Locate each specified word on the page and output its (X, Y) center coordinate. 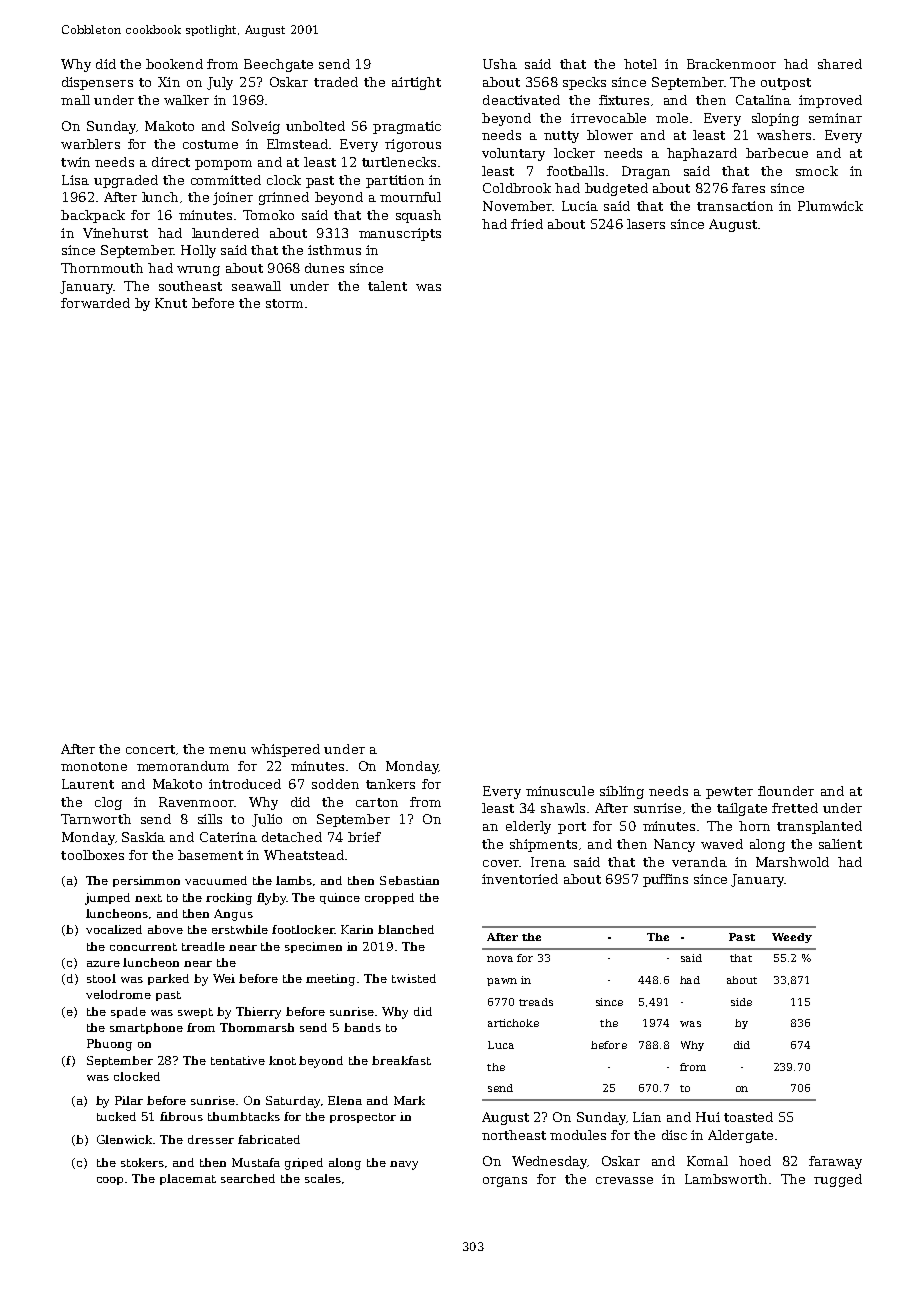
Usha (500, 64)
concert (150, 749)
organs (505, 1182)
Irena (548, 862)
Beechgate (278, 65)
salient (840, 844)
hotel (640, 64)
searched (248, 1178)
